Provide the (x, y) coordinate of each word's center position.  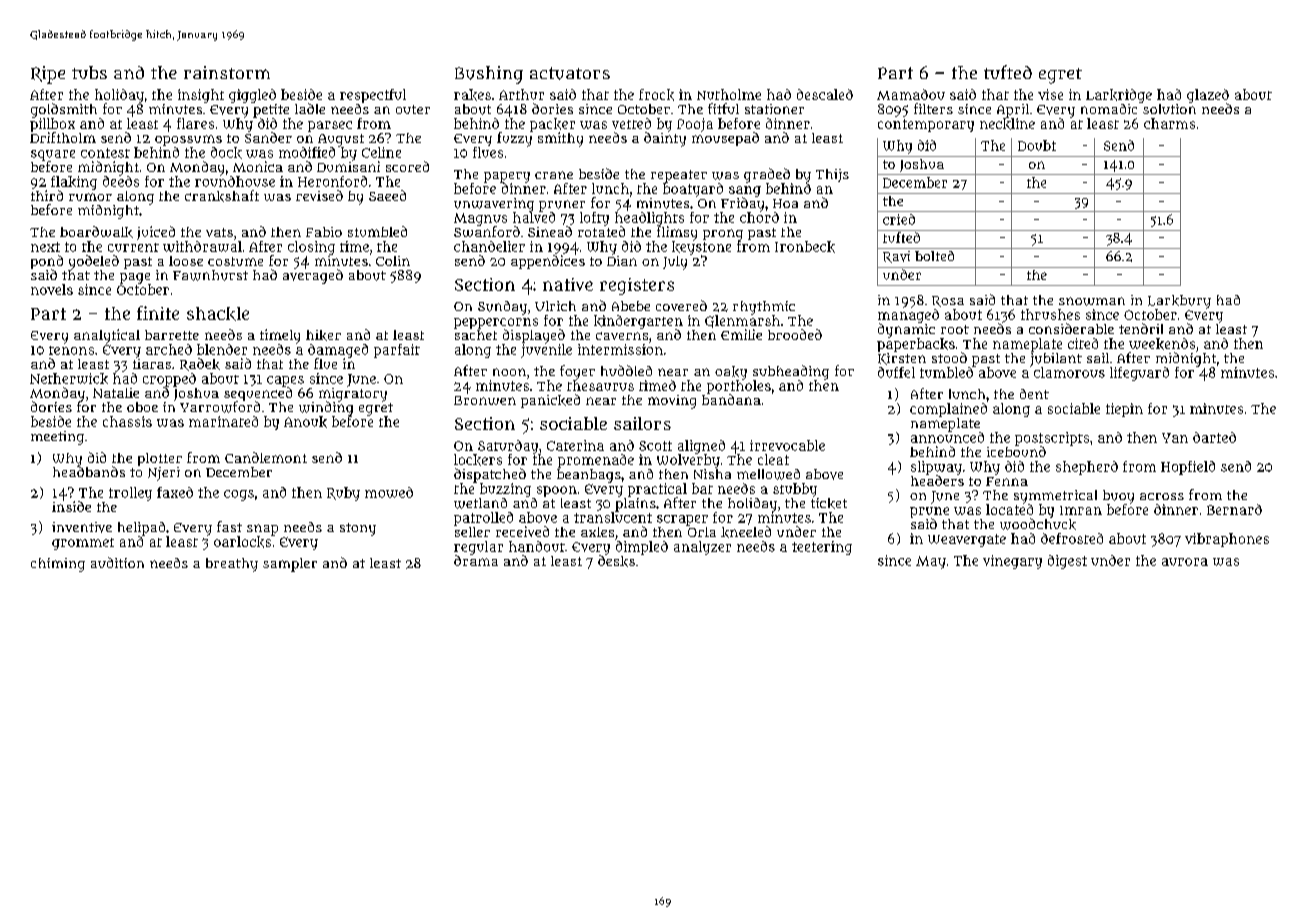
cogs (239, 495)
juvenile (546, 351)
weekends (1162, 344)
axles (597, 532)
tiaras (152, 364)
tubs (89, 72)
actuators (570, 73)
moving (672, 402)
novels (52, 289)
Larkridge (1119, 96)
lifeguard (1139, 374)
